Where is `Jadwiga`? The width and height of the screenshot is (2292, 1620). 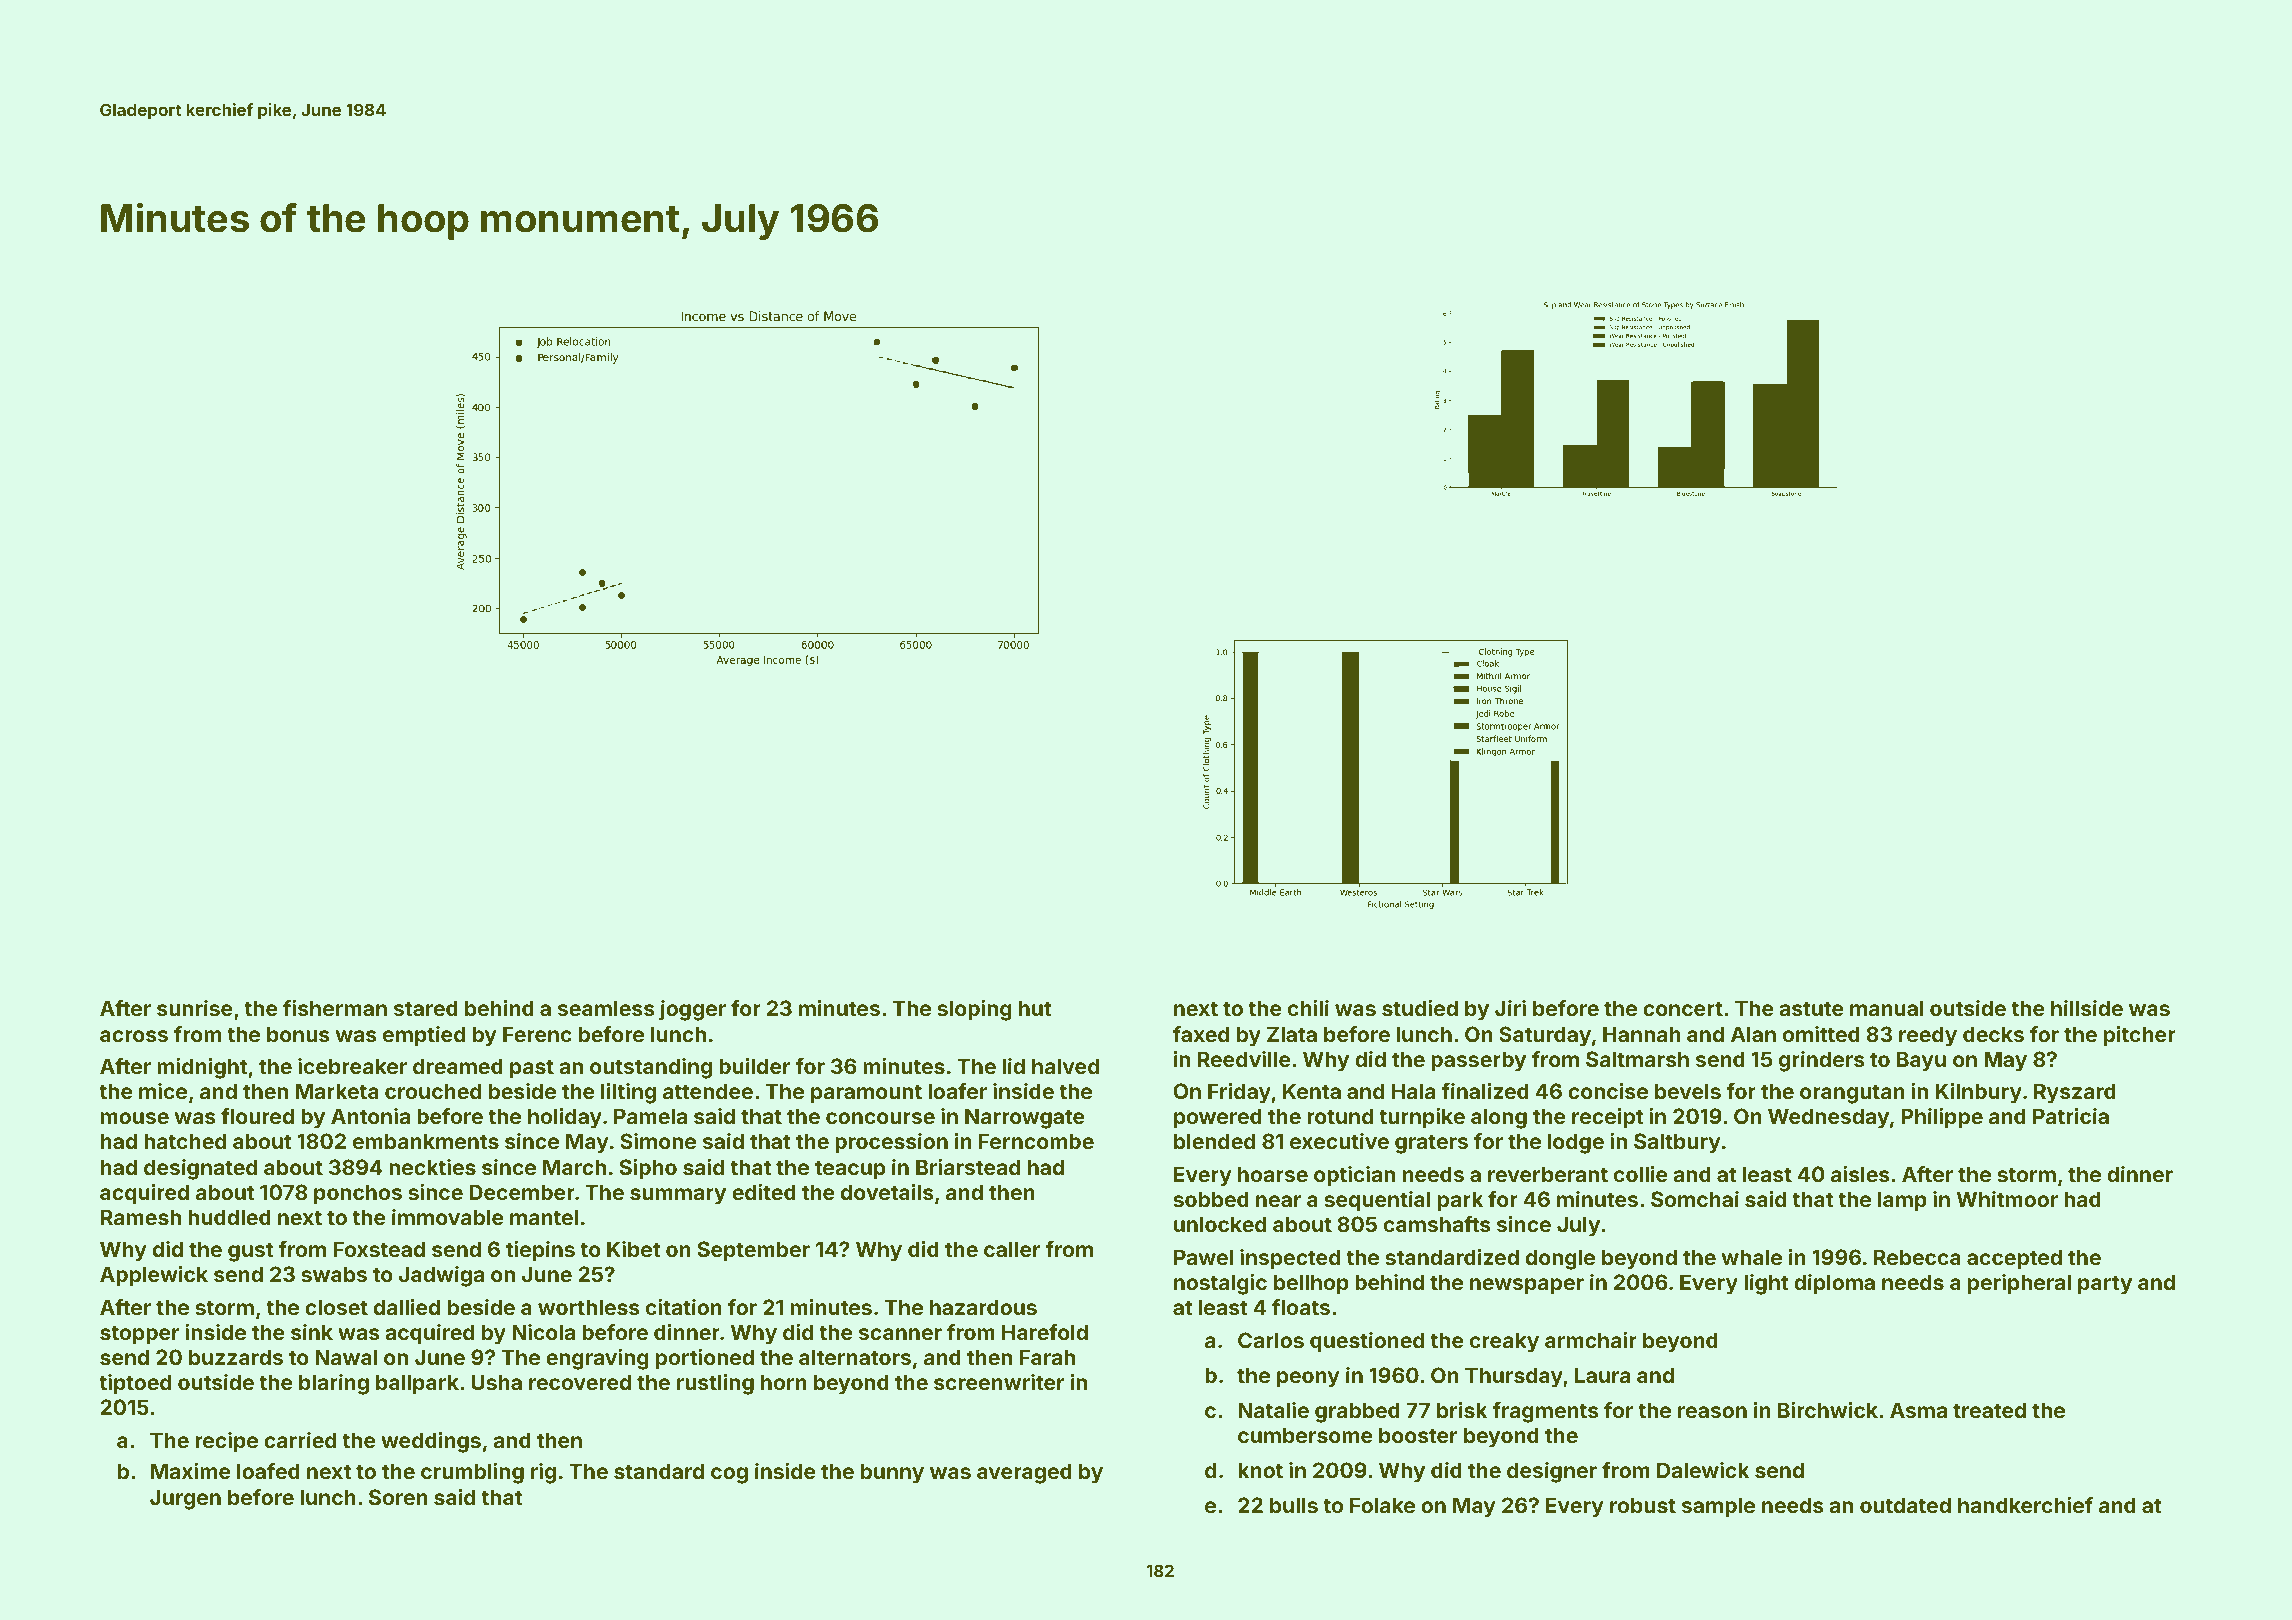 Jadwiga is located at coordinates (441, 1276).
